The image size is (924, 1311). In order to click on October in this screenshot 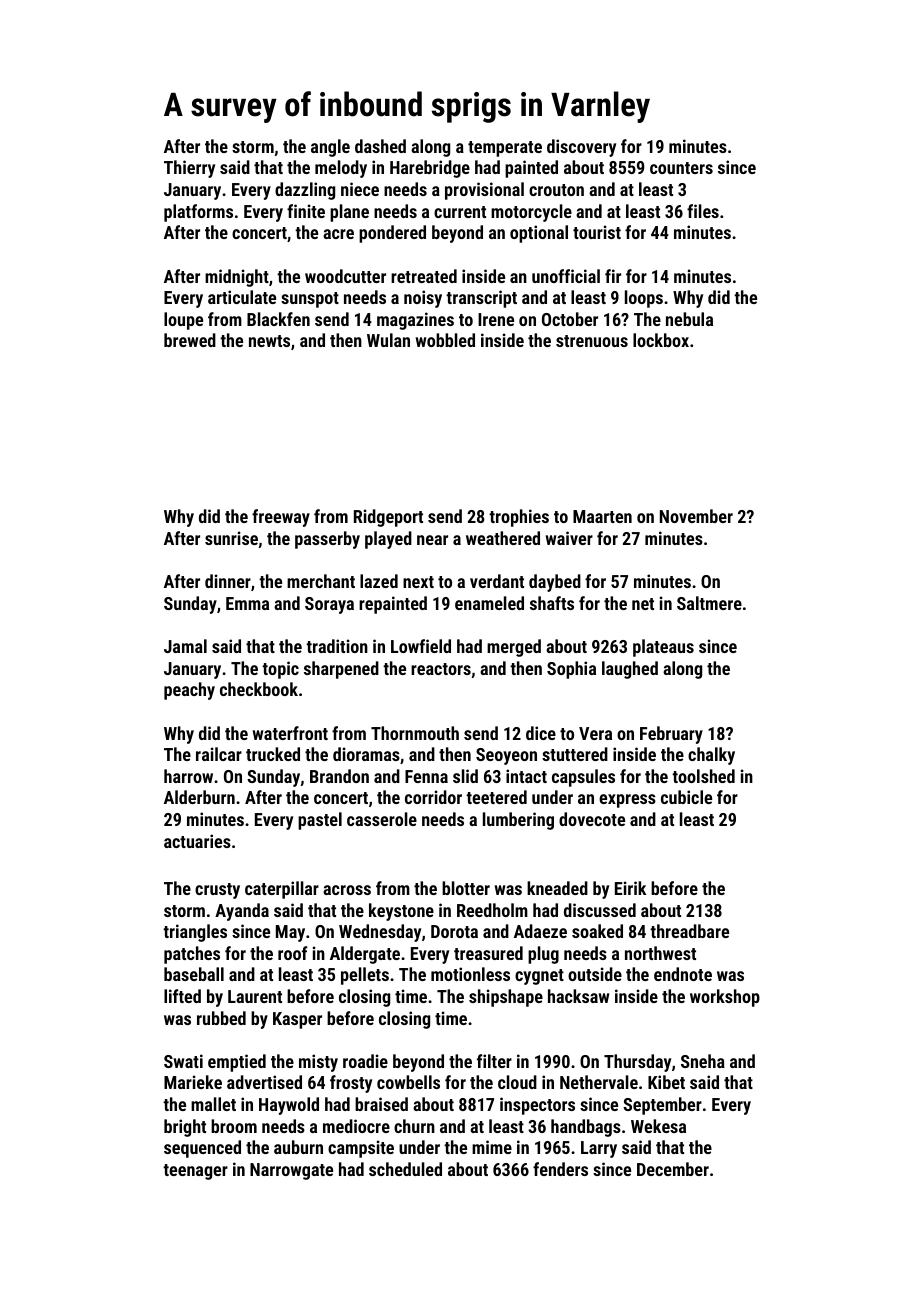, I will do `click(570, 319)`.
